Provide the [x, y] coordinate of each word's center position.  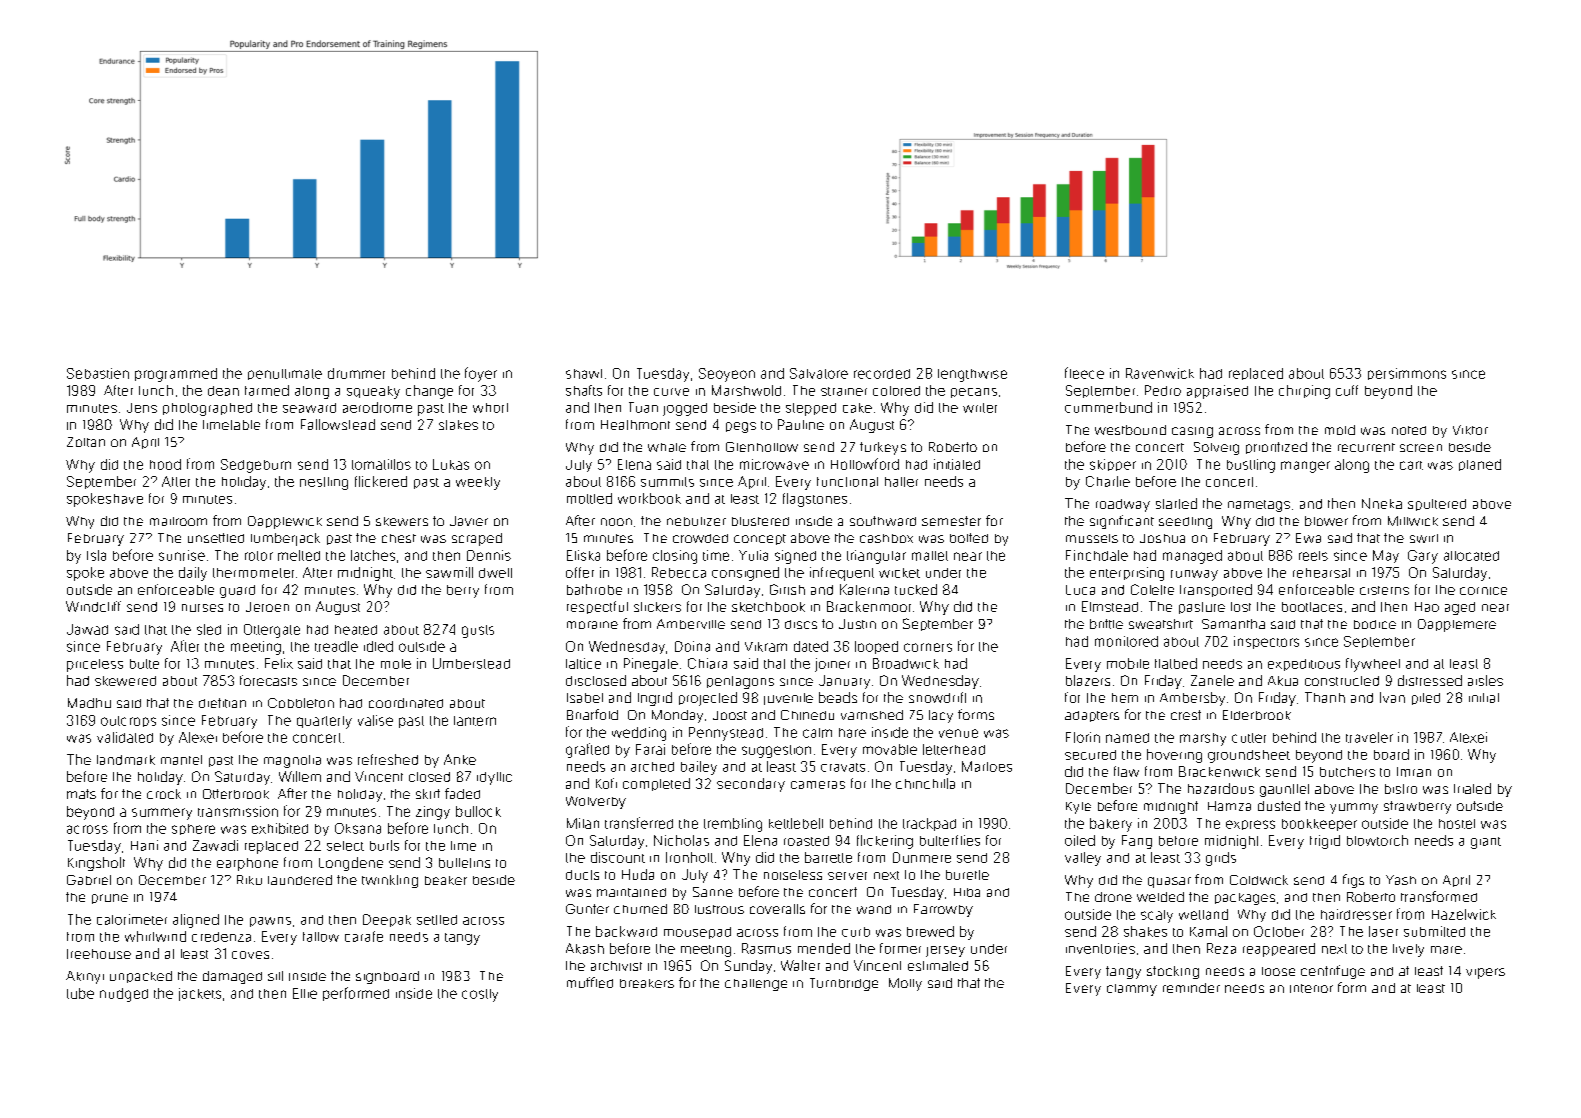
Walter [800, 965]
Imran [1414, 772]
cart [1411, 465]
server [847, 876]
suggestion [776, 751]
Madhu [89, 703]
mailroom [178, 521]
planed [1480, 465]
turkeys [883, 448]
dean [223, 391]
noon [616, 522]
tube [80, 993]
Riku [249, 880]
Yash [1401, 880]
